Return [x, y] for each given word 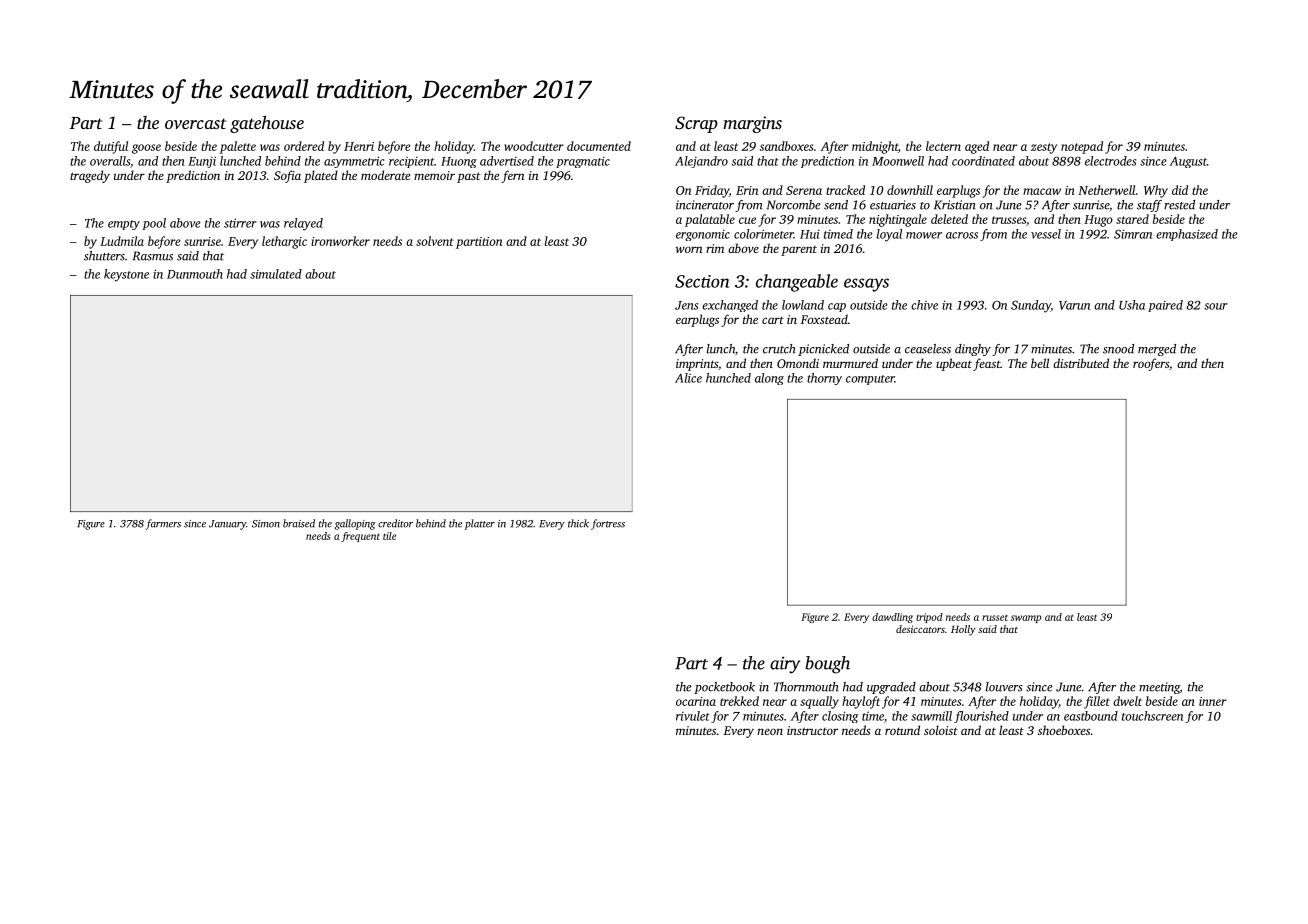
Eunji [202, 162]
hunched [728, 378]
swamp [1026, 619]
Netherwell [1107, 190]
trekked [739, 701]
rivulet [693, 716]
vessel [1046, 234]
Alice [688, 378]
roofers [1151, 364]
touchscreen [1152, 716]
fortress [608, 524]
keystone [126, 275]
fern [512, 176]
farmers [163, 524]
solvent [435, 241]
